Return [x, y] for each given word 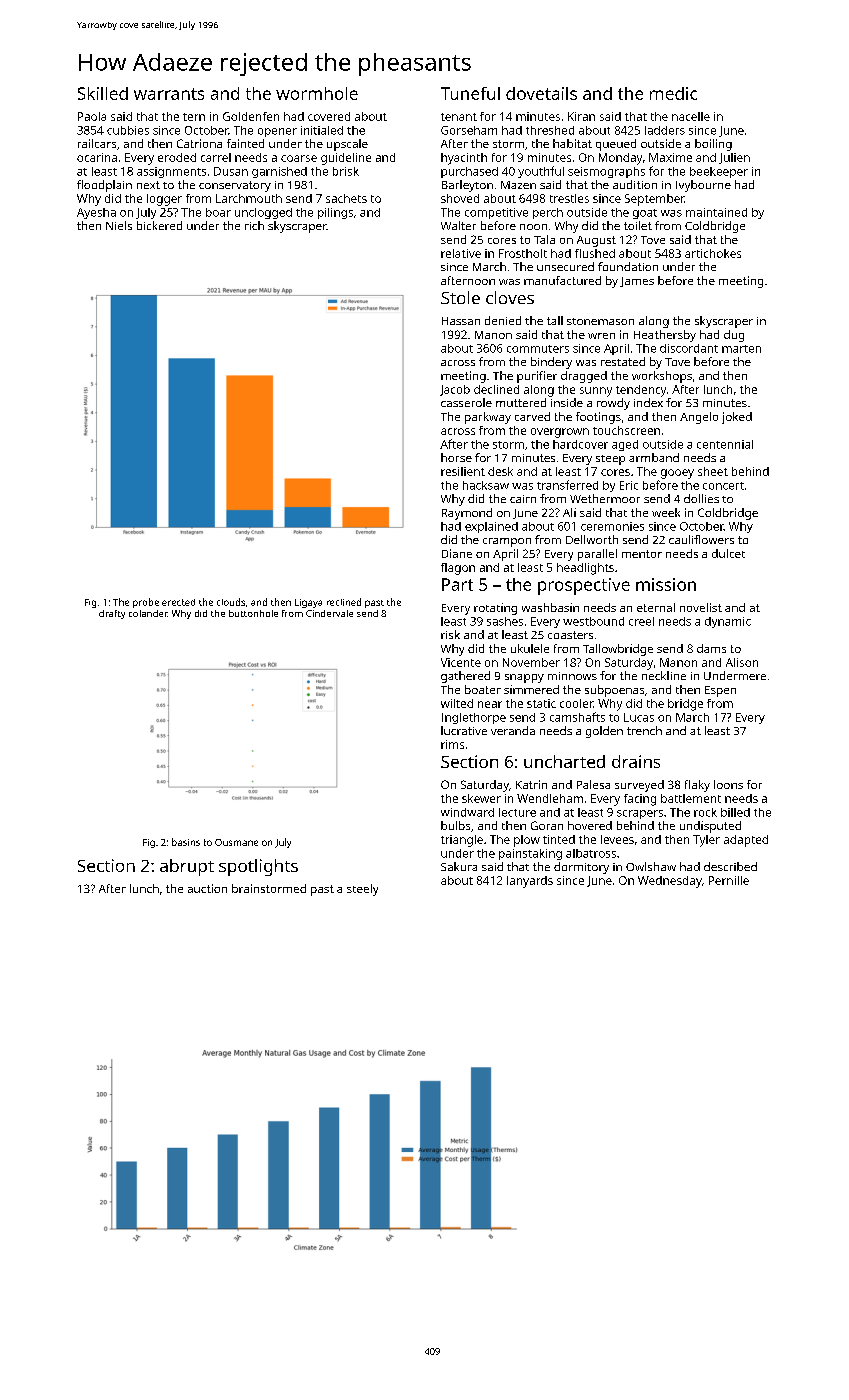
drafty [112, 614]
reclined [344, 602]
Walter [458, 225]
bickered [159, 225]
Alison [742, 662]
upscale [347, 145]
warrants [169, 94]
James [637, 282]
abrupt [187, 867]
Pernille [729, 880]
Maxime [670, 157]
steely [362, 890]
